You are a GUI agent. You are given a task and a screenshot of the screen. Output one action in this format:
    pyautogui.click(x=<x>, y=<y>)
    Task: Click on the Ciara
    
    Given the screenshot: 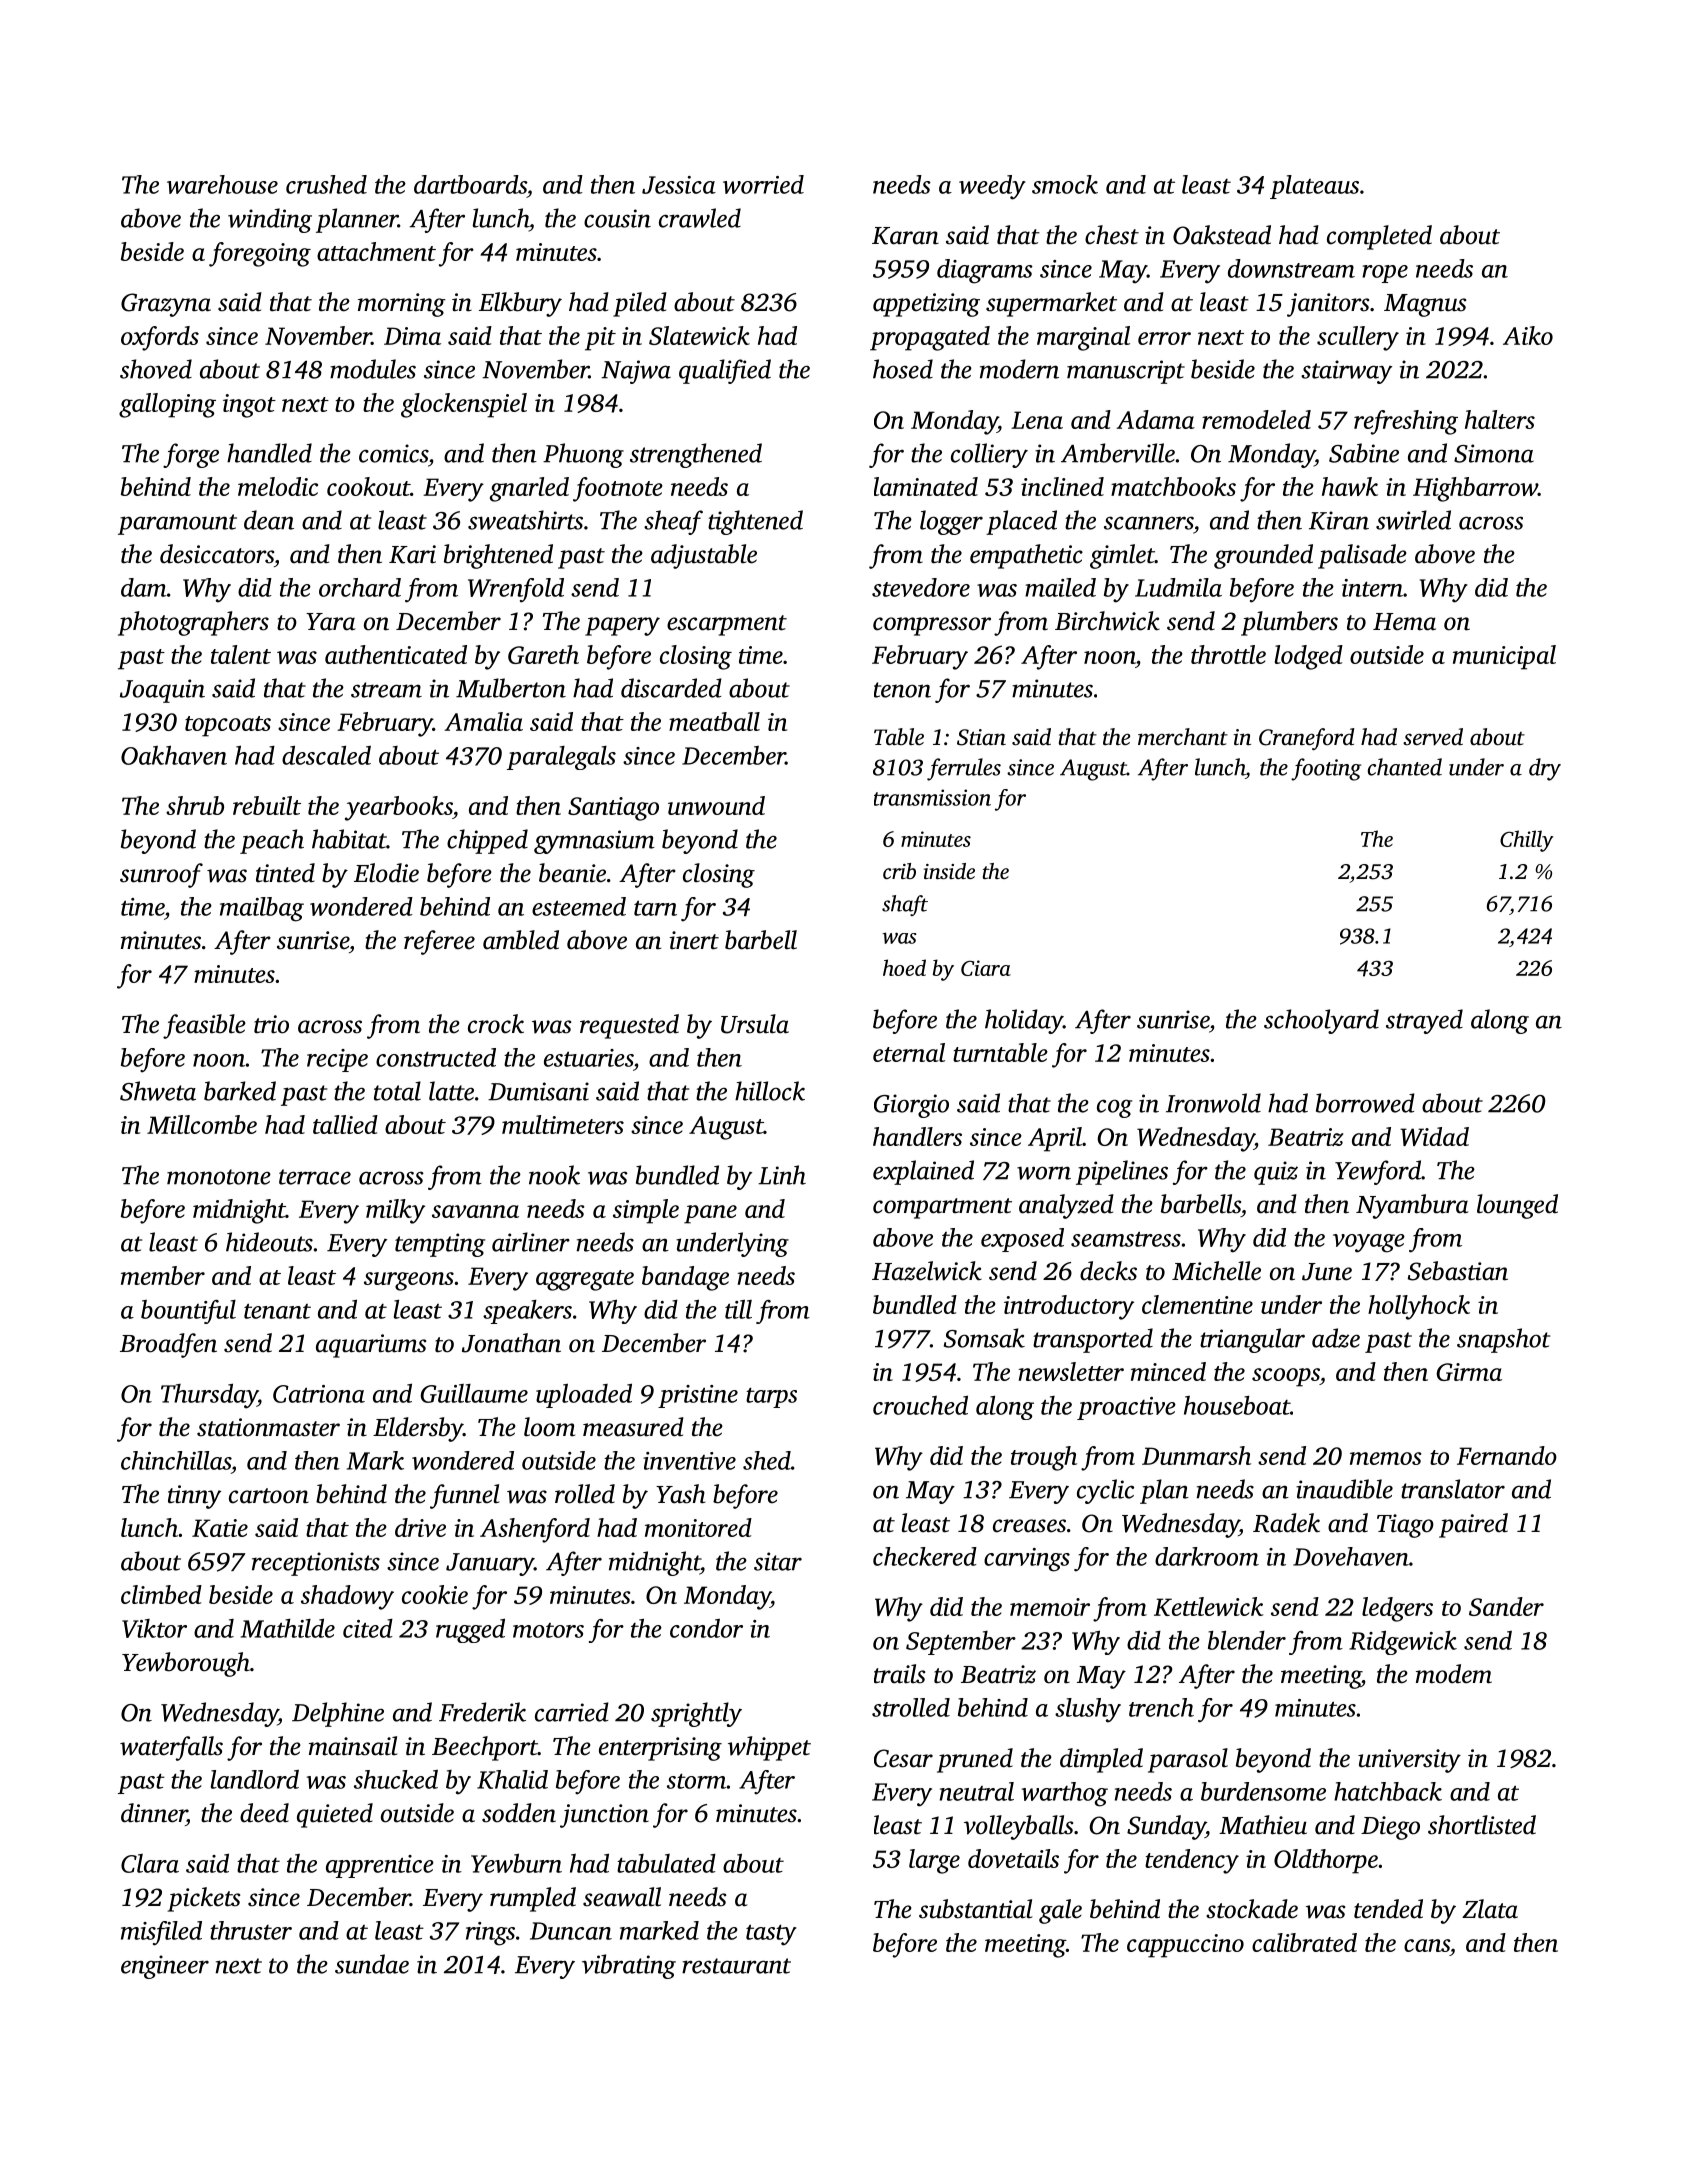 What is the action you would take?
    pyautogui.click(x=986, y=968)
